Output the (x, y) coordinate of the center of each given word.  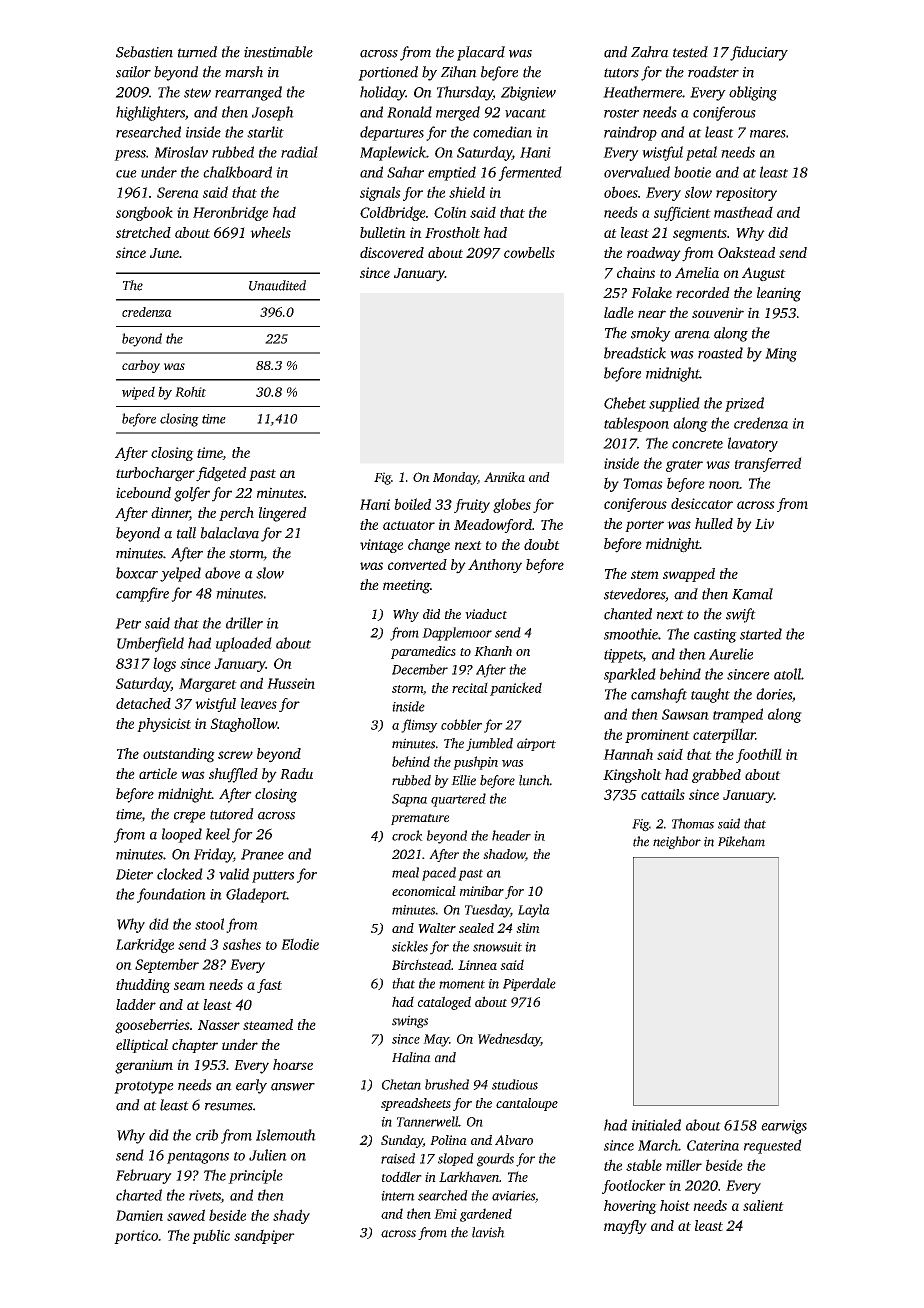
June (164, 253)
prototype (144, 1087)
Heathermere (642, 92)
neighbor (677, 842)
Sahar (405, 172)
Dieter (134, 874)
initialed (656, 1125)
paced (439, 874)
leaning (779, 294)
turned (197, 52)
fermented (530, 173)
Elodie (300, 944)
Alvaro (514, 1140)
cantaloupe (527, 1104)
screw (235, 755)
